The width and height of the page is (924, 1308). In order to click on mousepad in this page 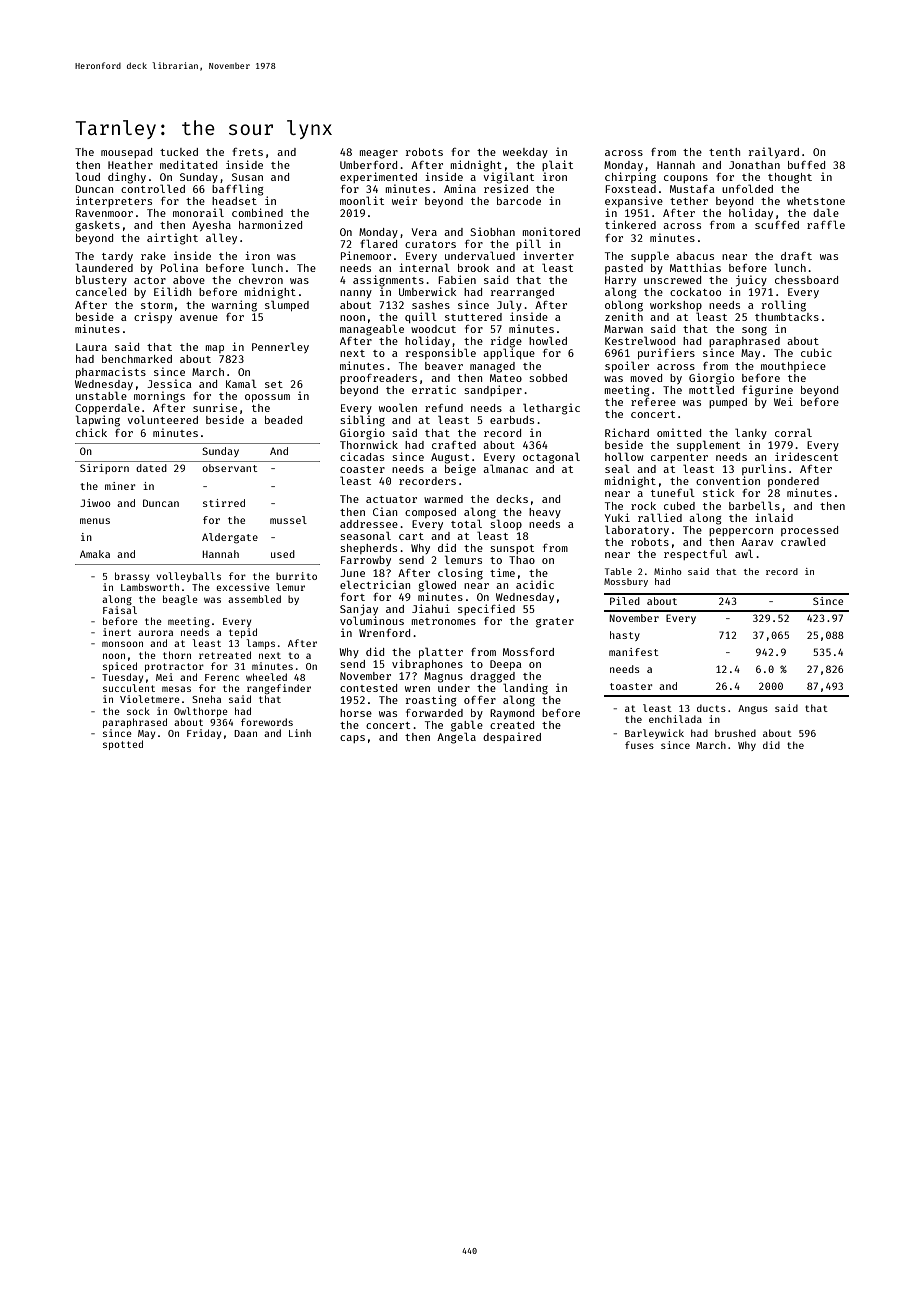, I will do `click(126, 153)`.
